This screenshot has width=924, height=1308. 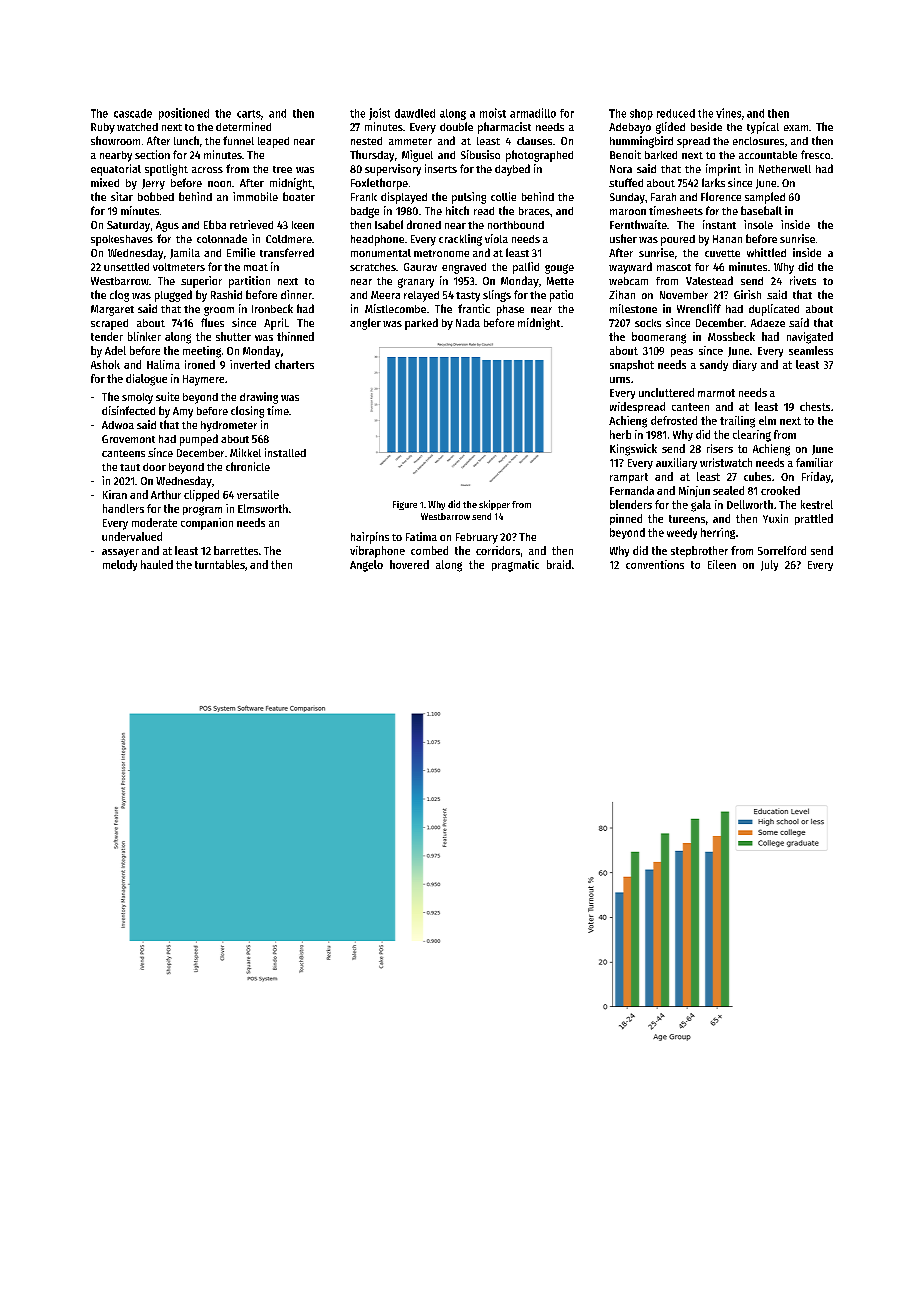 What do you see at coordinates (105, 182) in the screenshot?
I see `mixed` at bounding box center [105, 182].
